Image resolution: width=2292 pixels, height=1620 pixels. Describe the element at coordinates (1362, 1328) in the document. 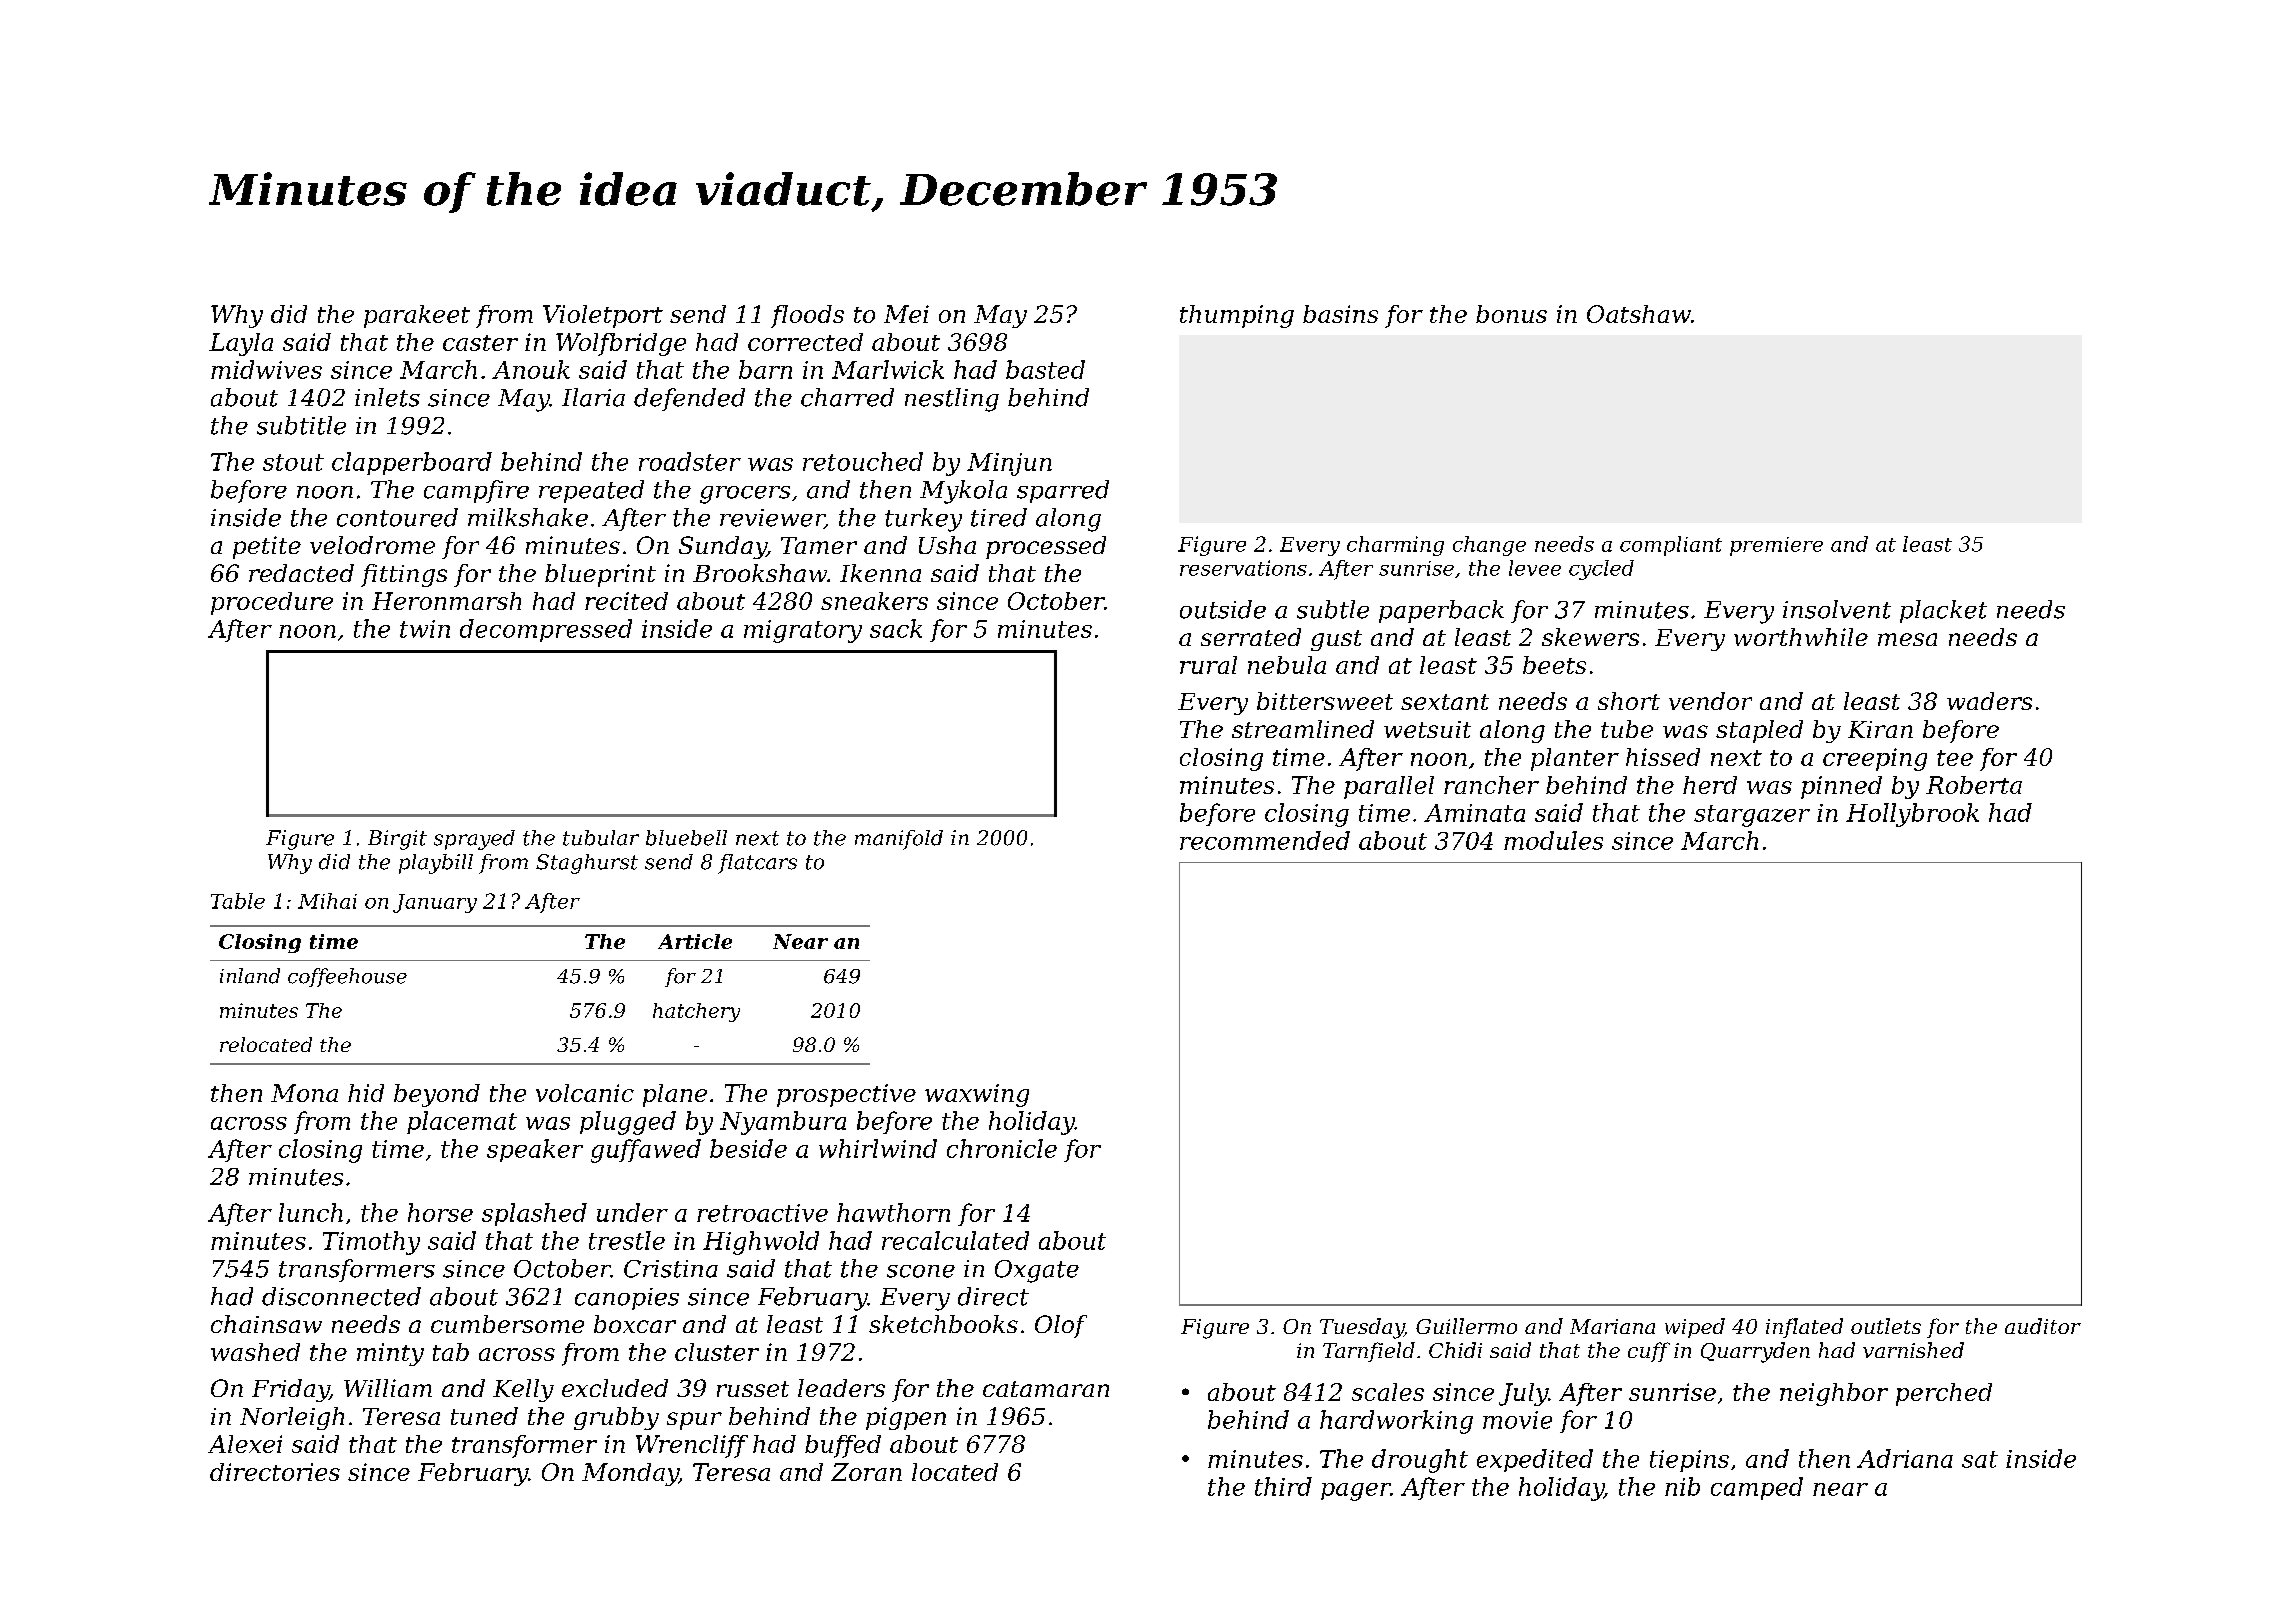

I see `Tuesday` at that location.
